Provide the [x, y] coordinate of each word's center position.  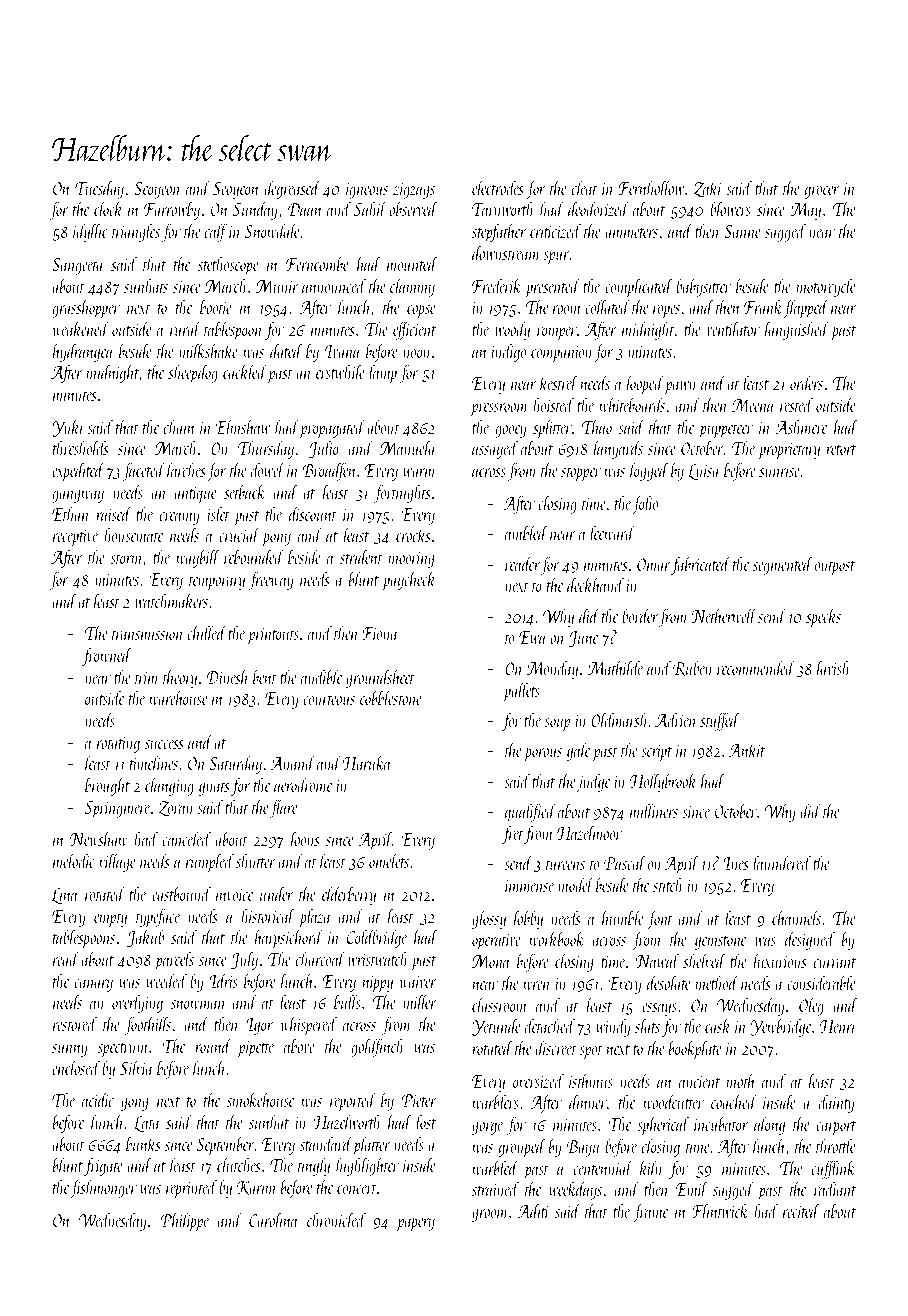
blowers [730, 208]
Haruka [367, 762]
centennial [603, 1167]
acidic [98, 1099]
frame [650, 1212]
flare [284, 808]
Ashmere [801, 426]
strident [361, 556]
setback [245, 491]
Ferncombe [317, 263]
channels [796, 917]
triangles [136, 232]
